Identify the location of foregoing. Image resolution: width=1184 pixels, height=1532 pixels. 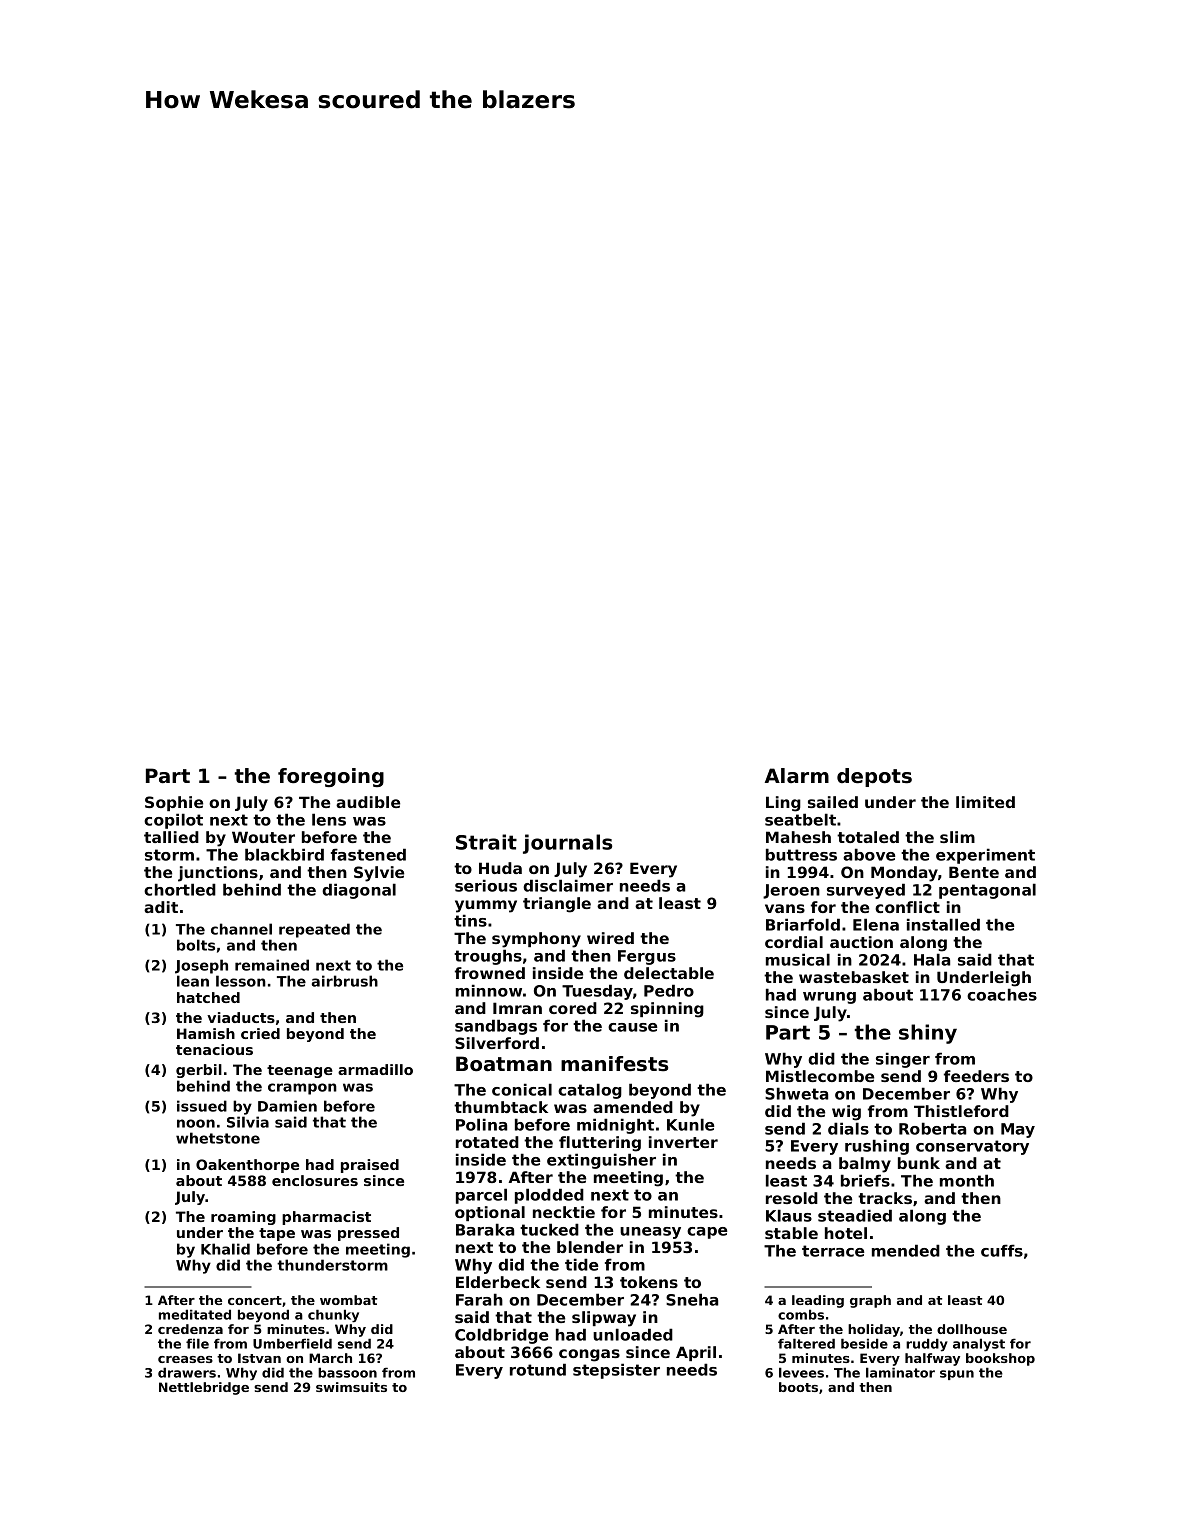
(331, 777).
